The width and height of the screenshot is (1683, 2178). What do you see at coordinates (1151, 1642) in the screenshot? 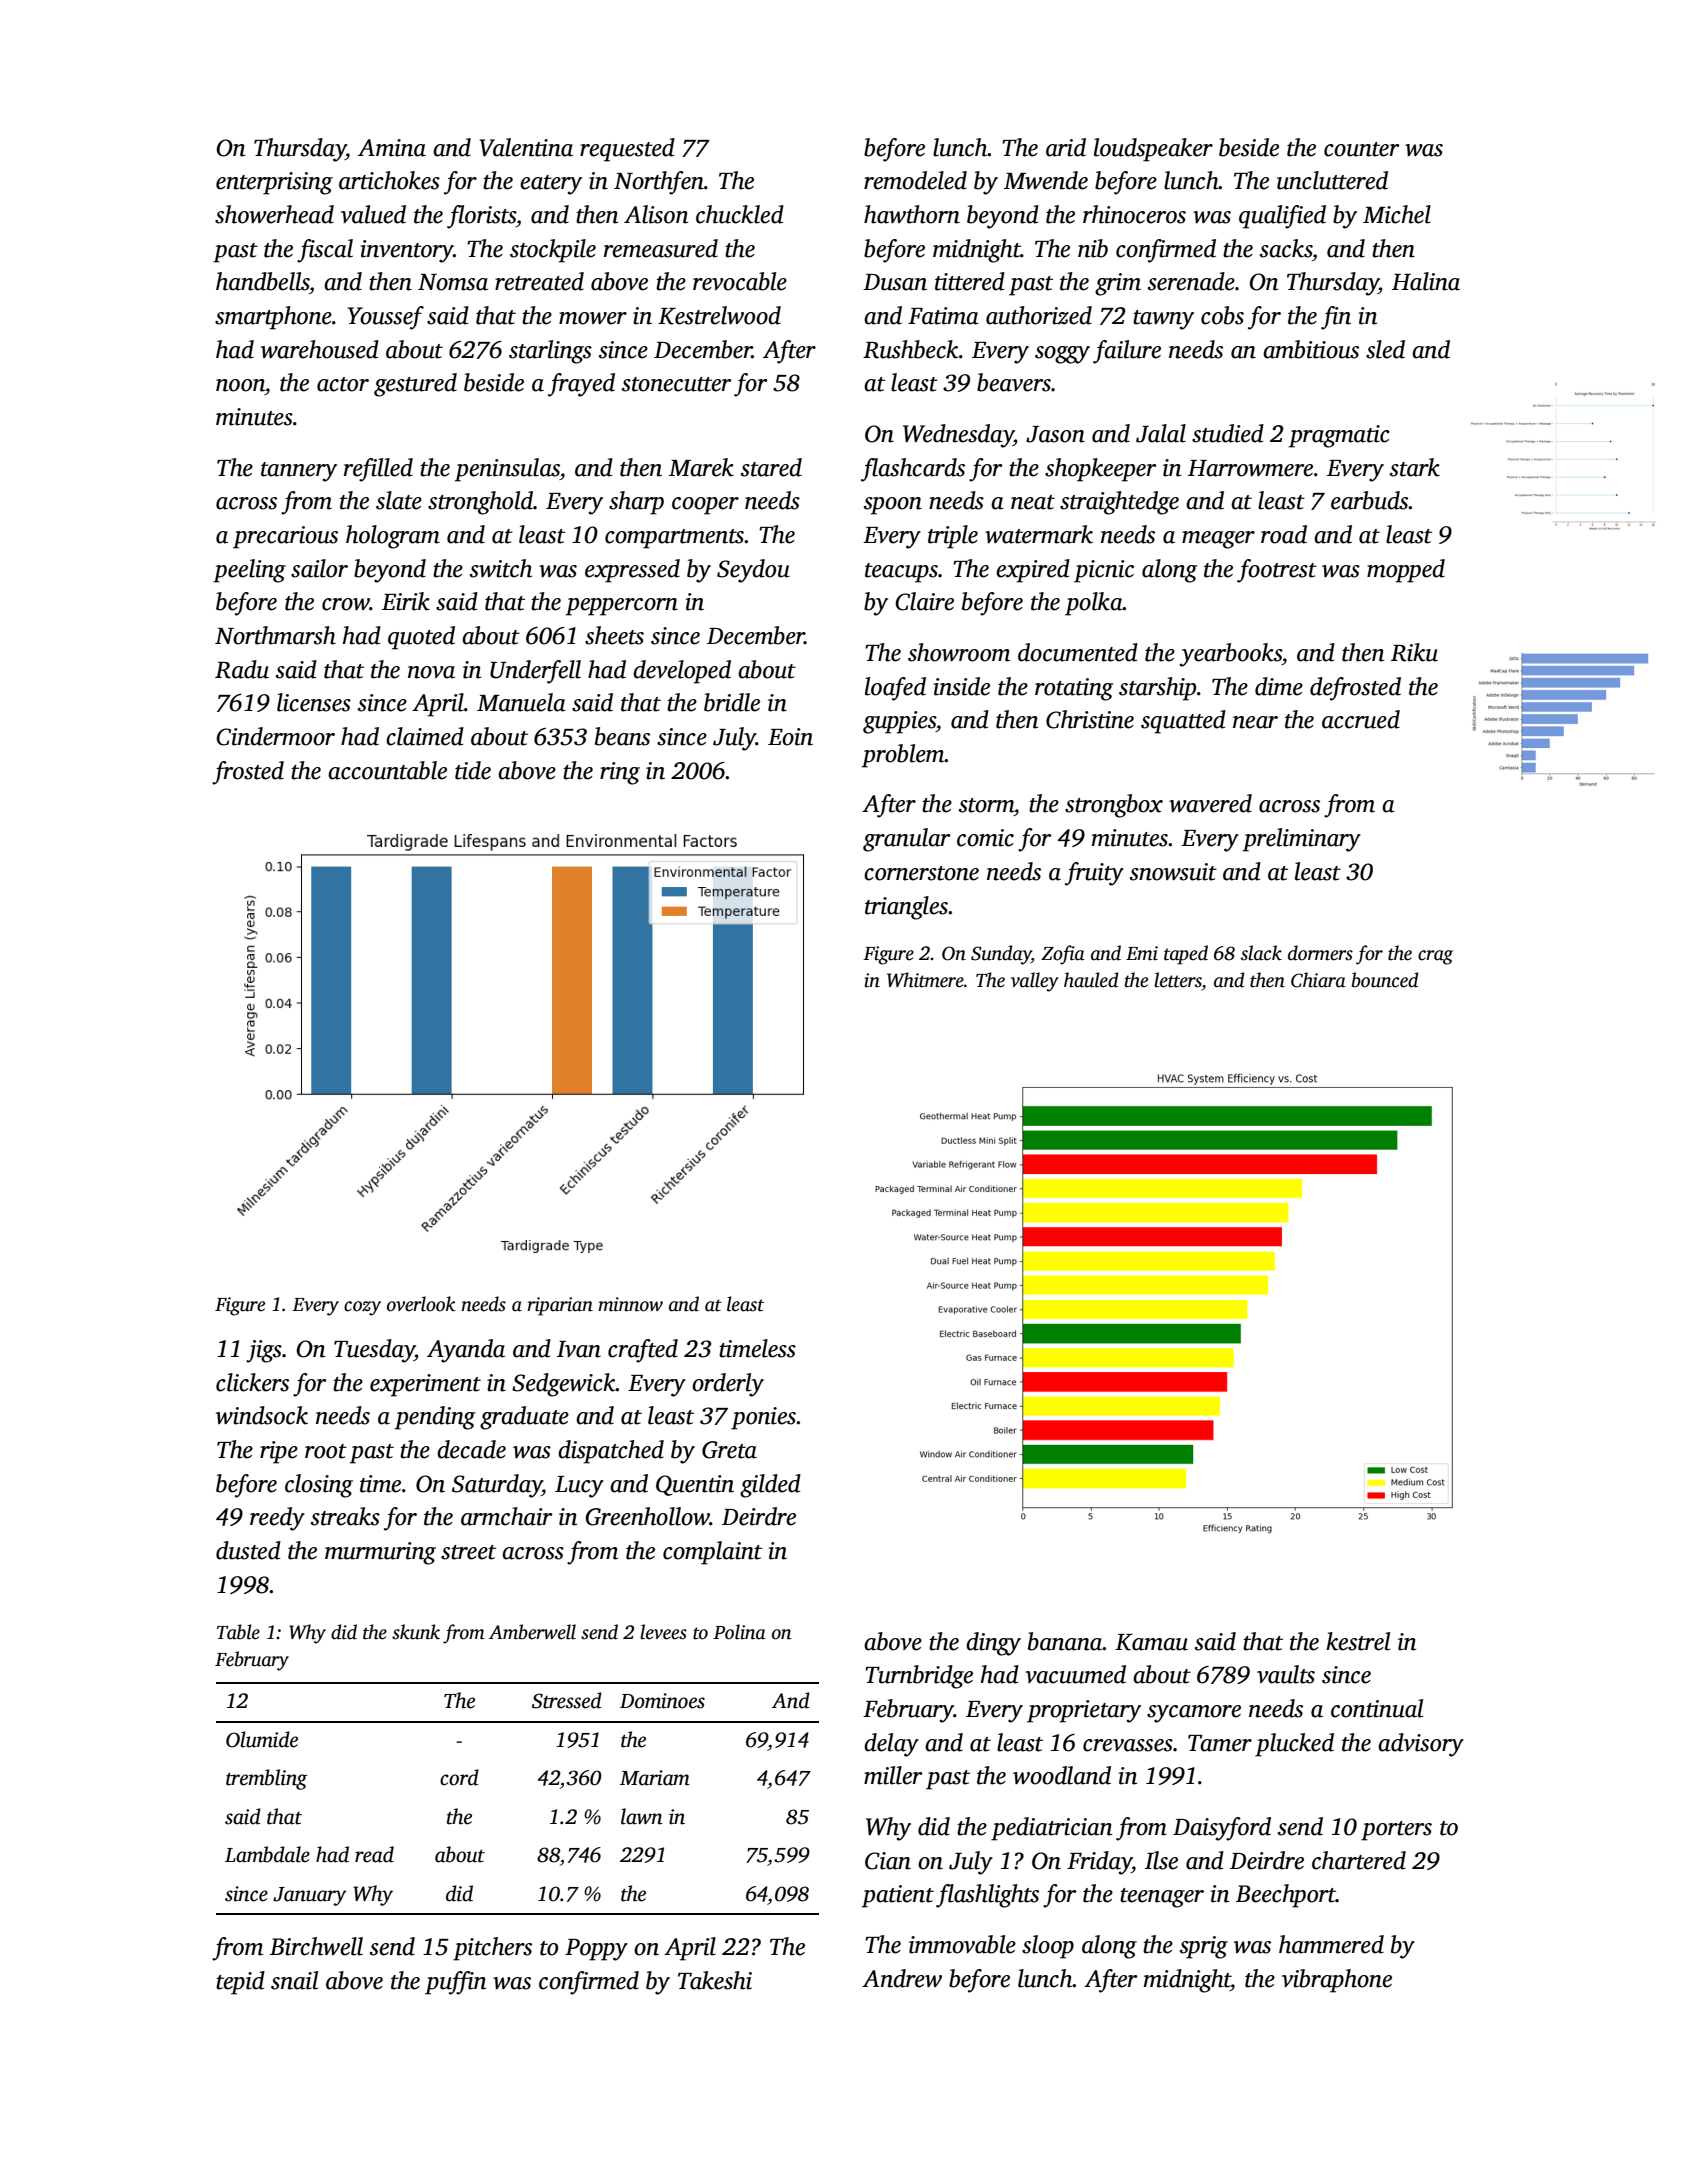
I see `Kamau` at bounding box center [1151, 1642].
